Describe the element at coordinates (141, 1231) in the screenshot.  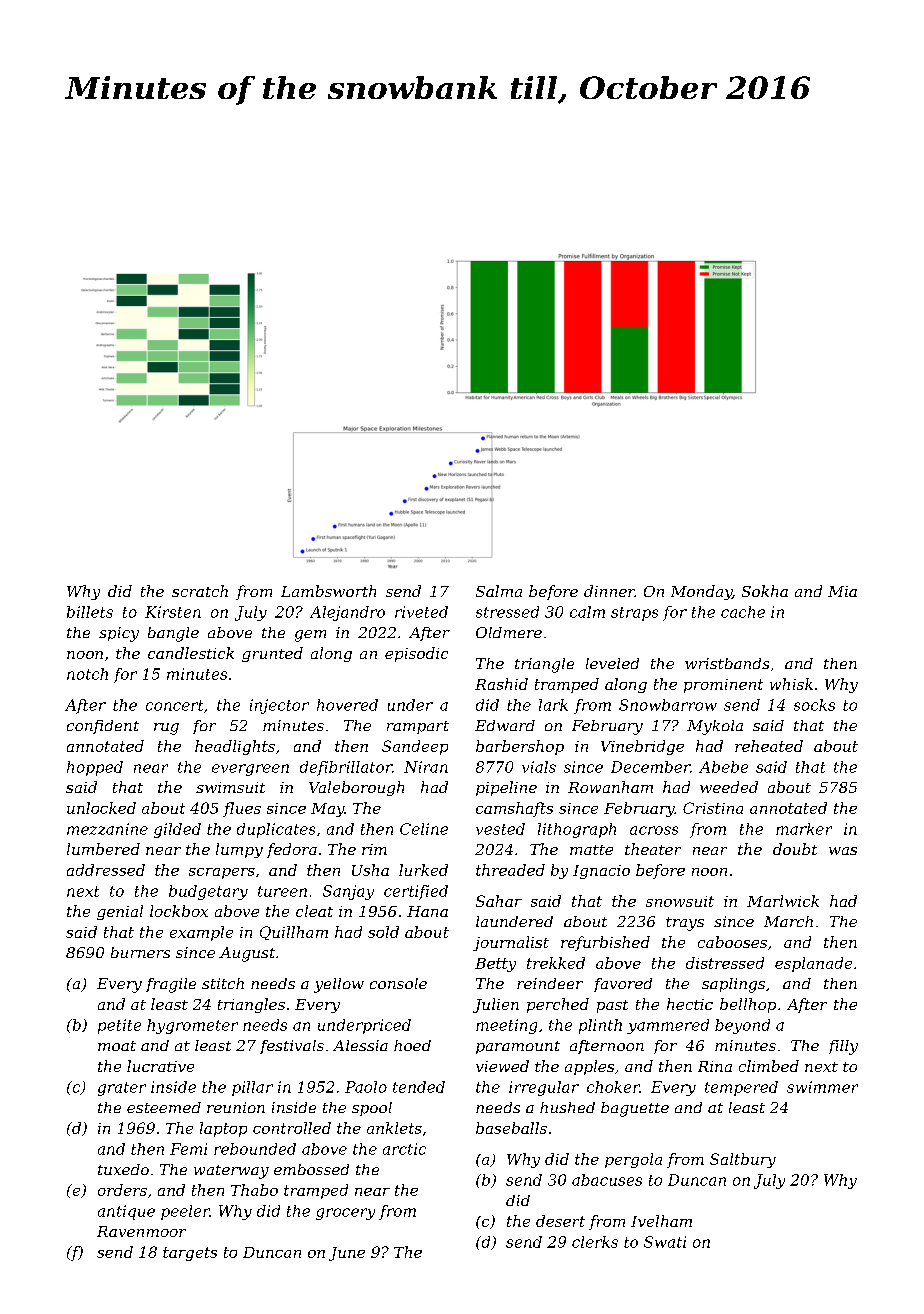
I see `Ravenmoor` at that location.
